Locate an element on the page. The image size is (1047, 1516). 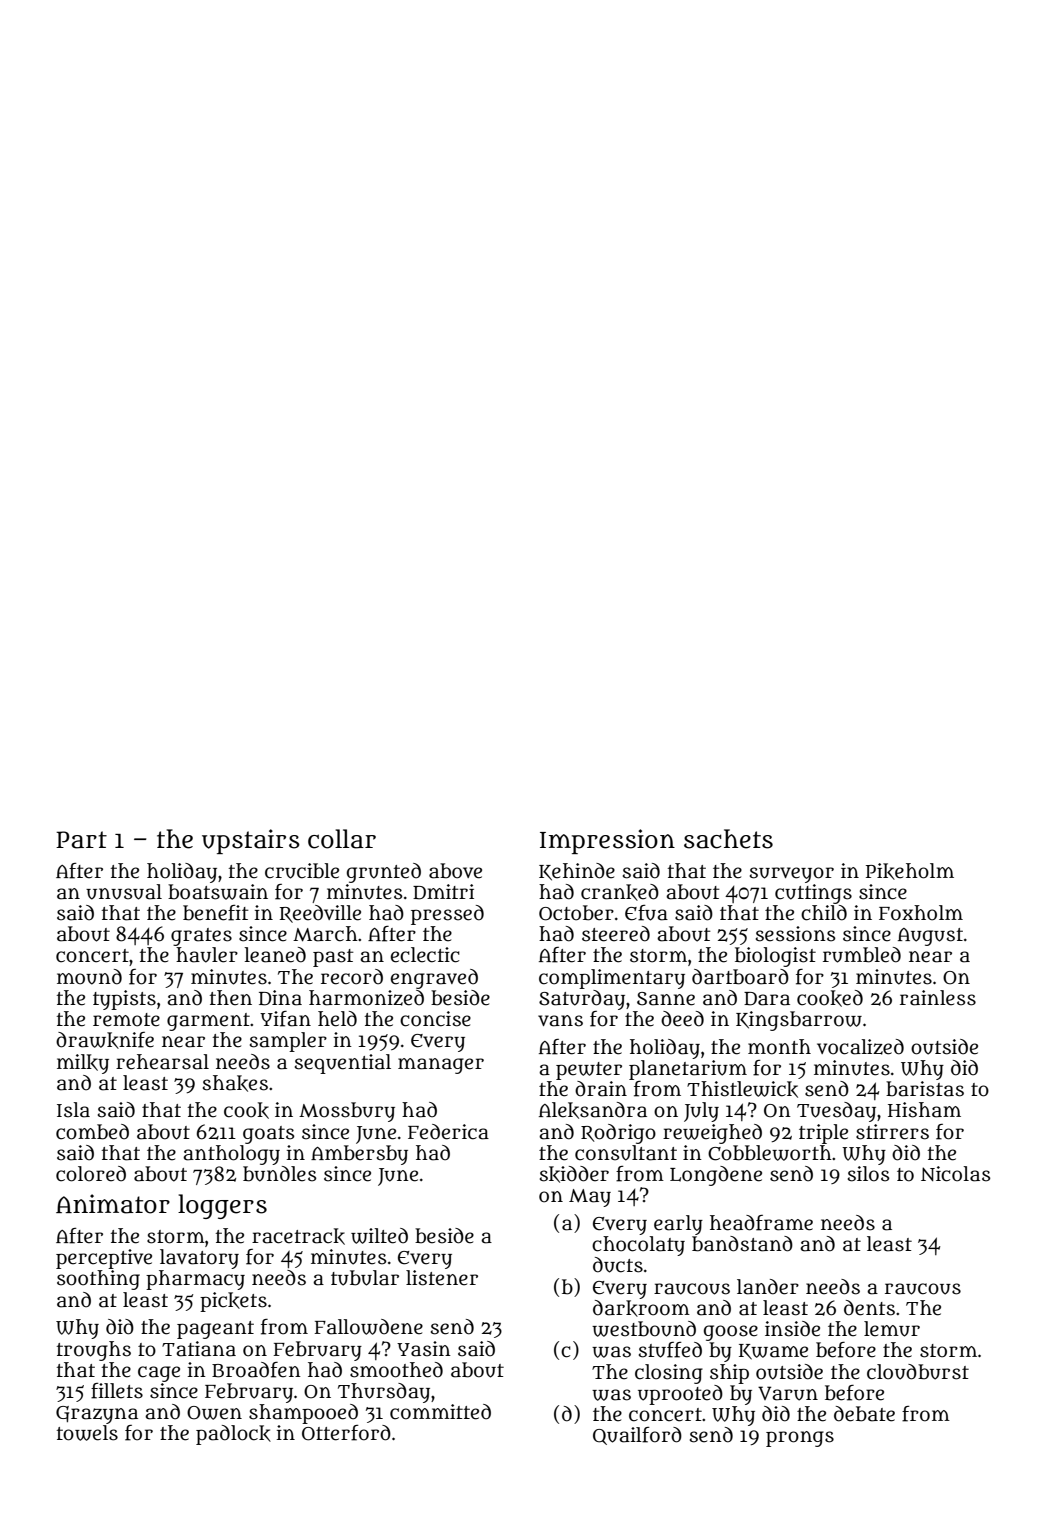
May is located at coordinates (590, 1198).
